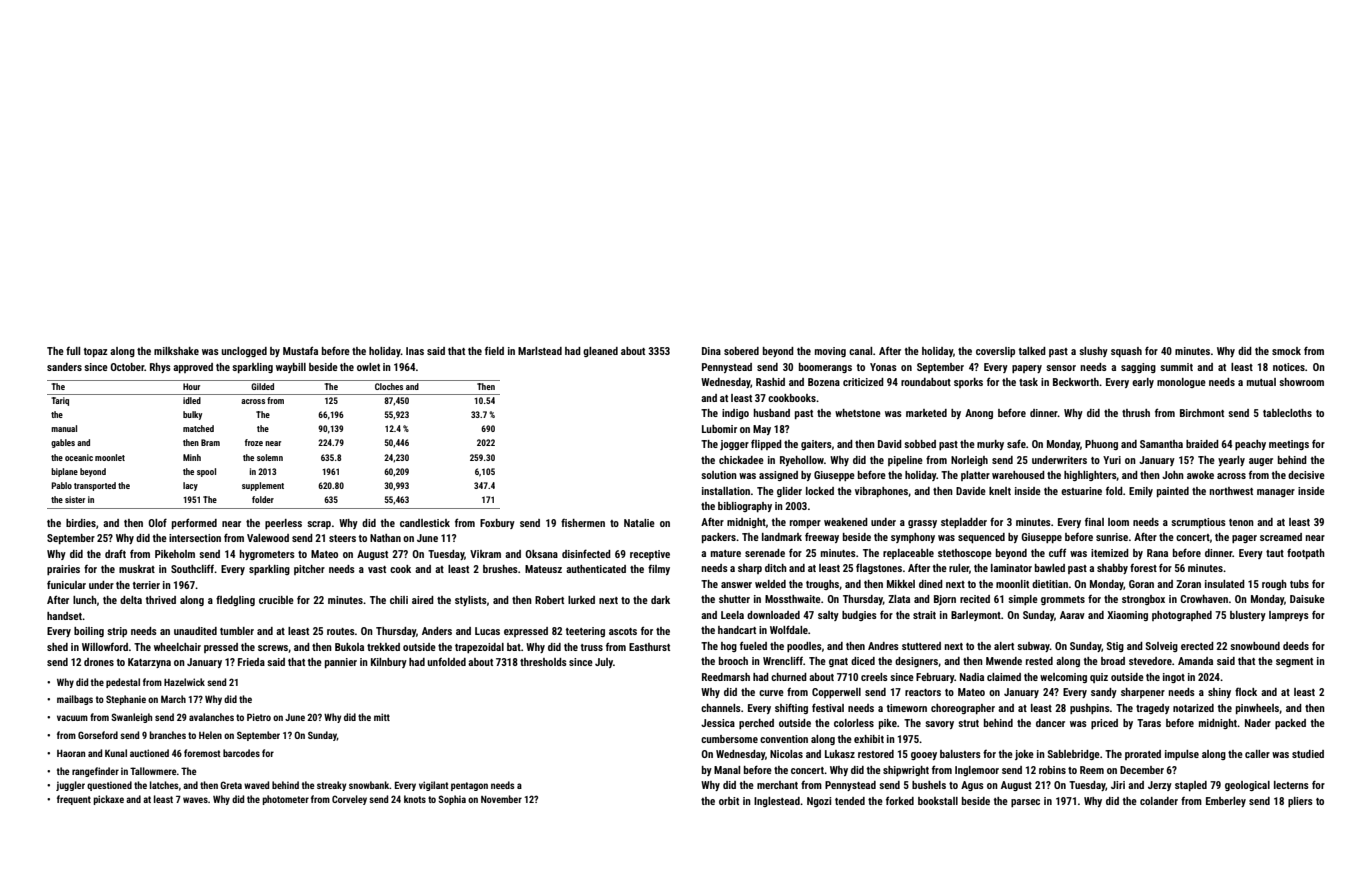  Describe the element at coordinates (331, 786) in the screenshot. I see `streaky` at that location.
